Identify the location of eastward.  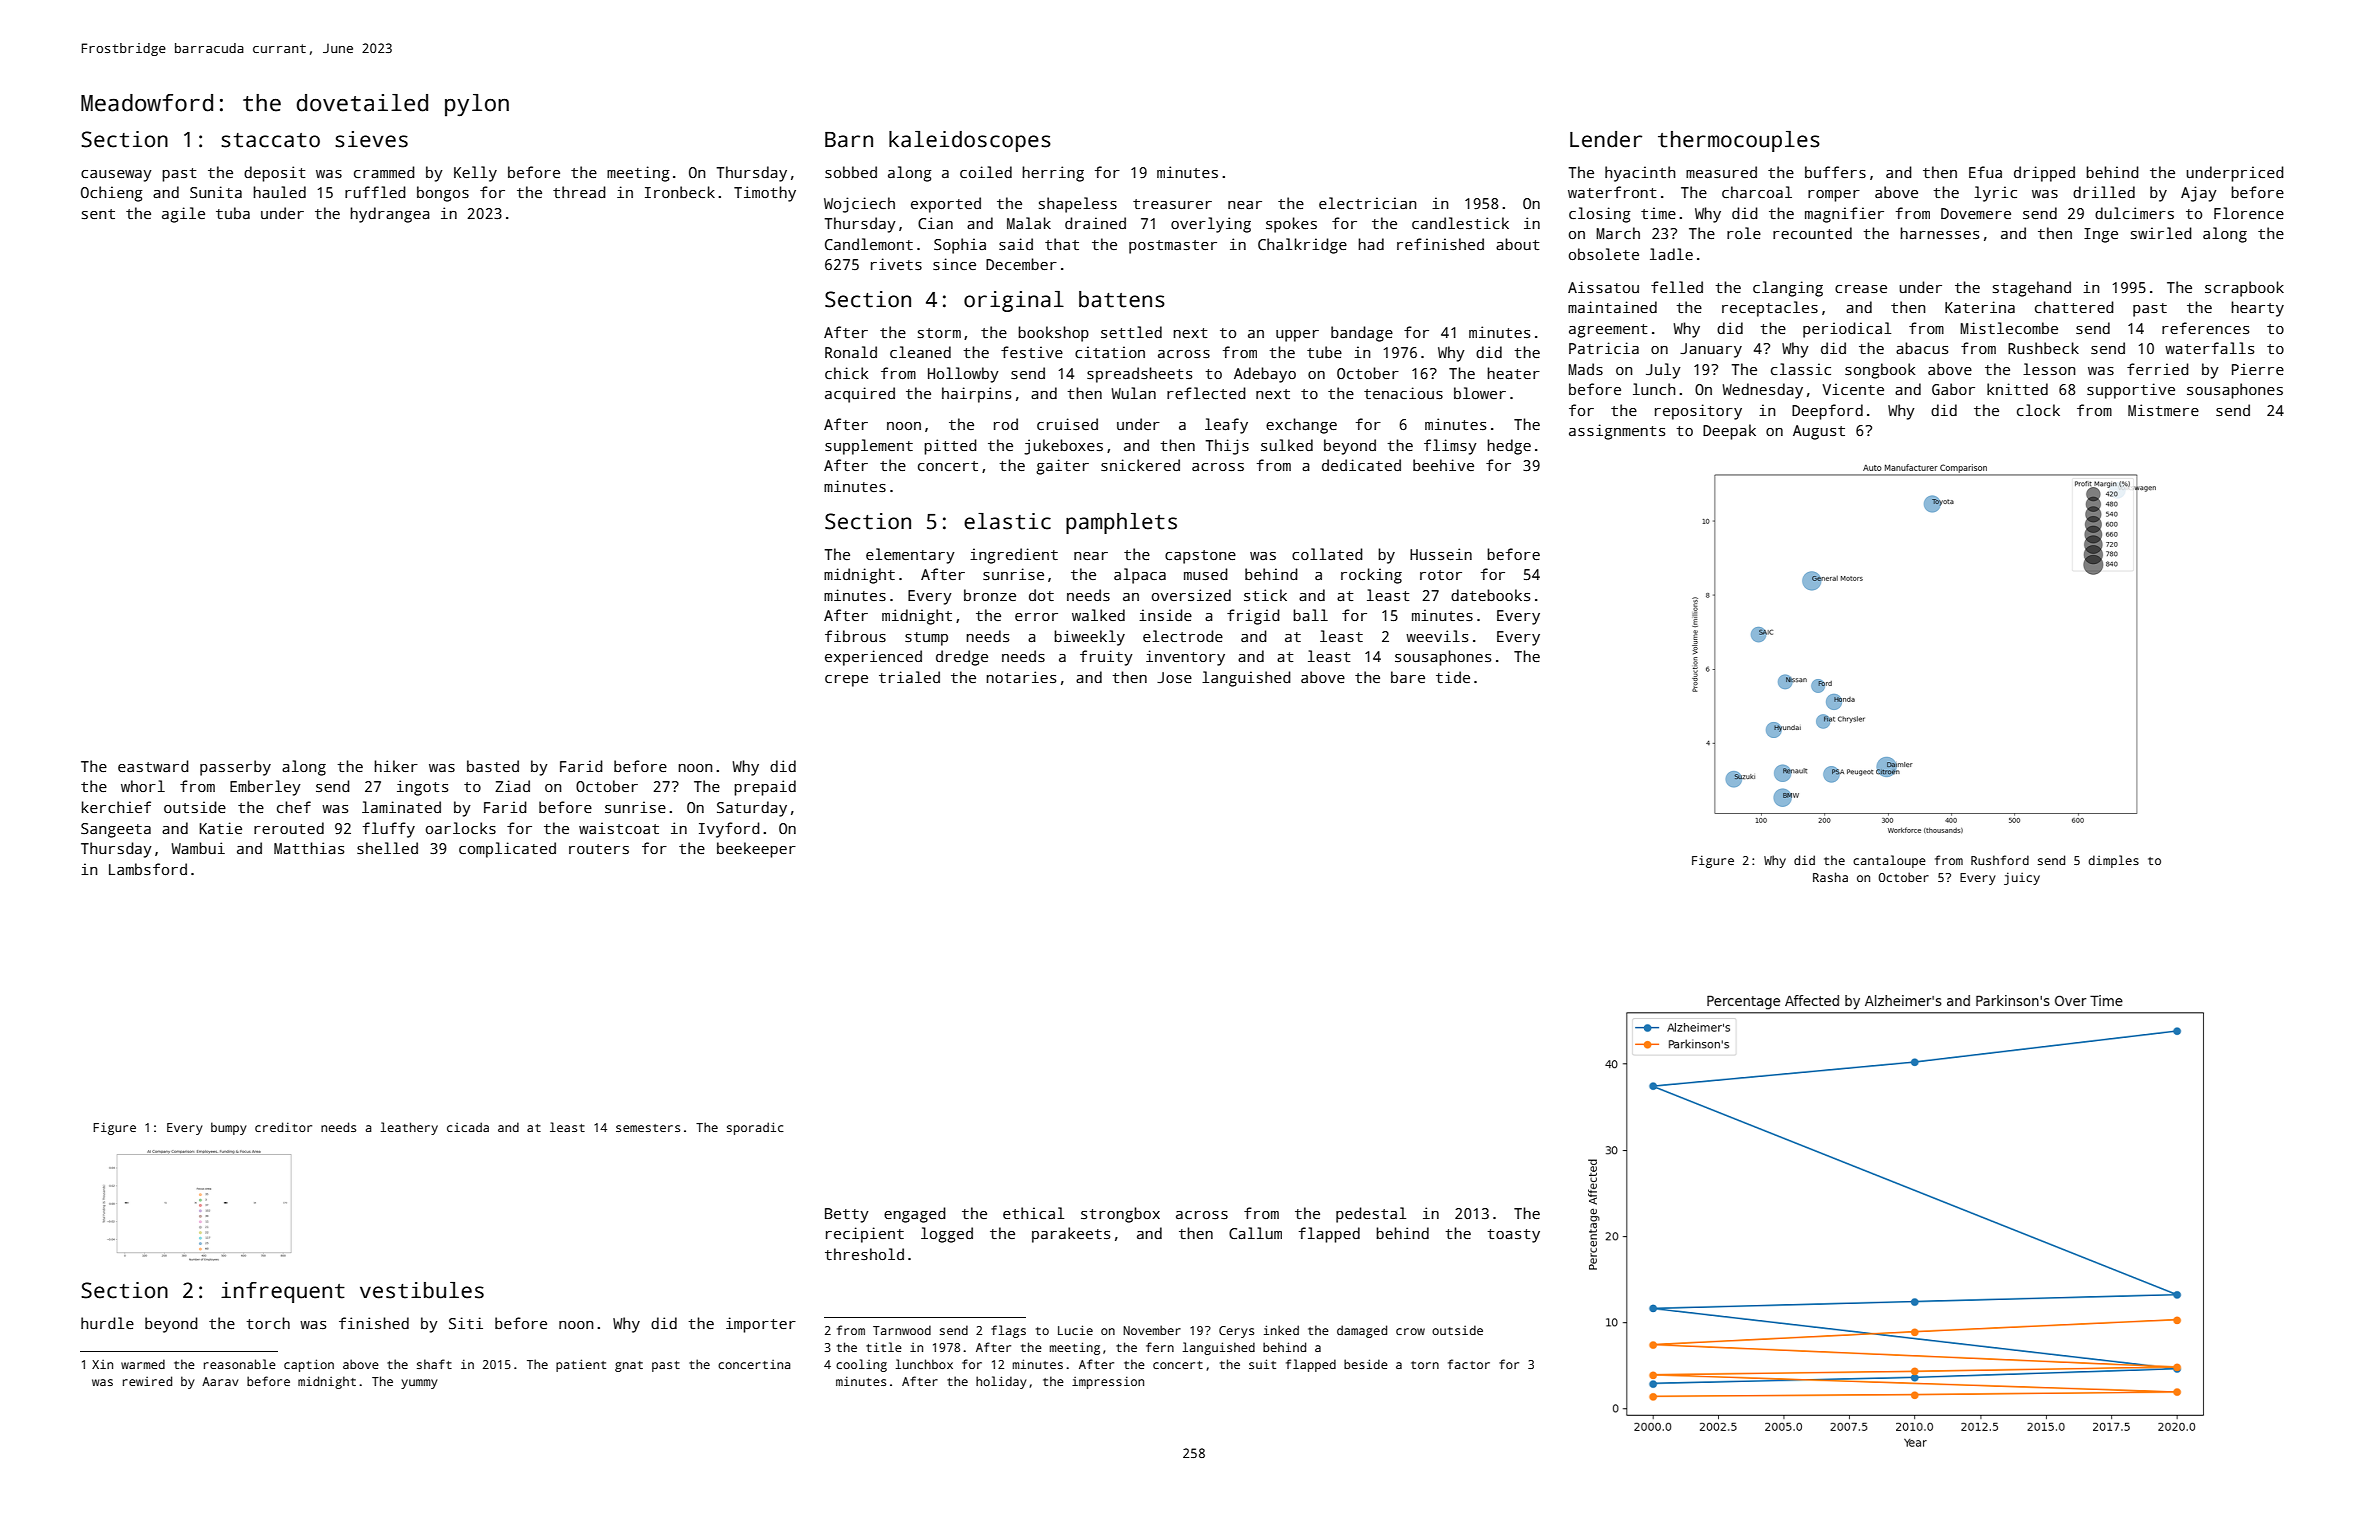
(153, 766).
